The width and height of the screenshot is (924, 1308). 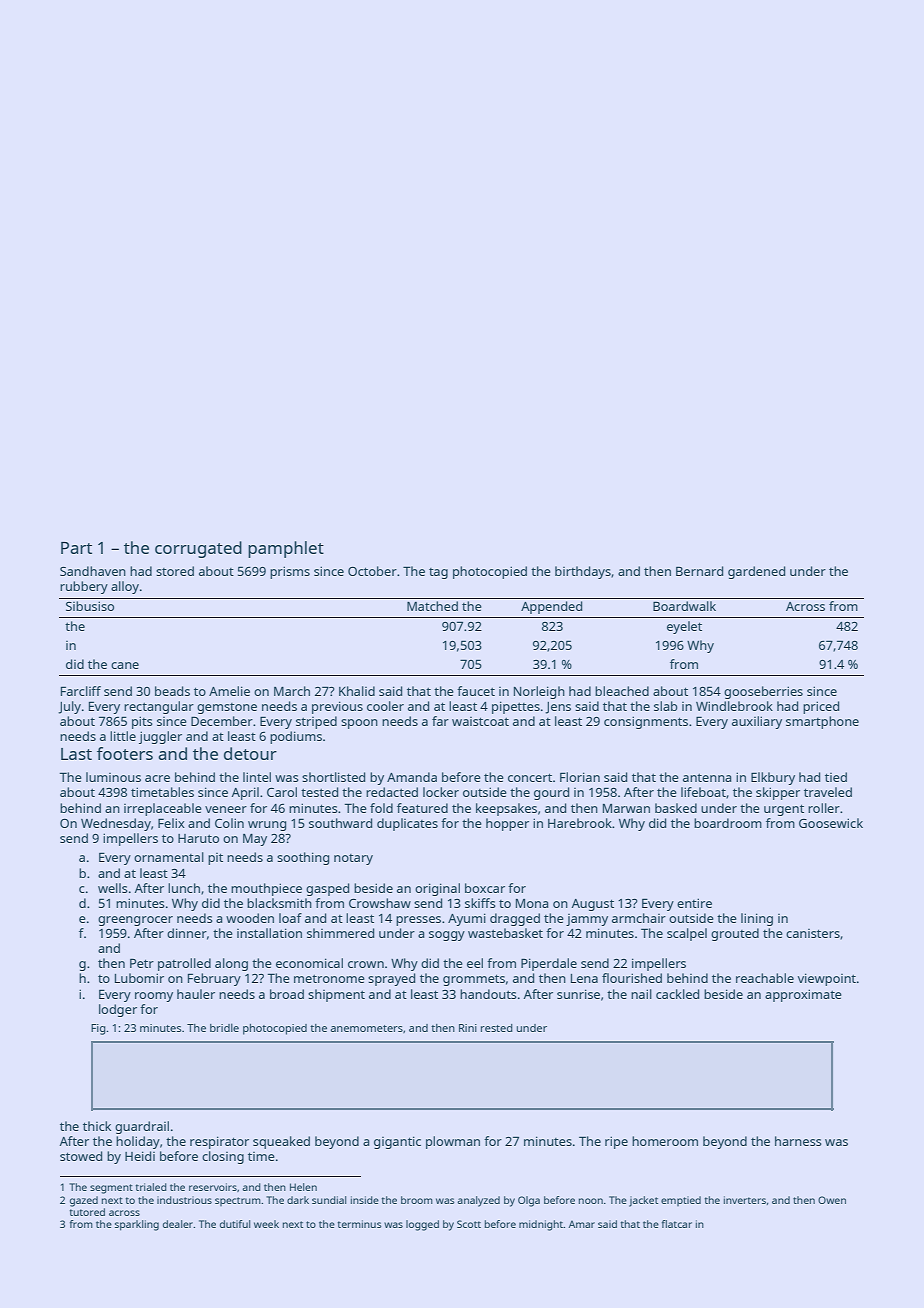 I want to click on tag, so click(x=438, y=573).
